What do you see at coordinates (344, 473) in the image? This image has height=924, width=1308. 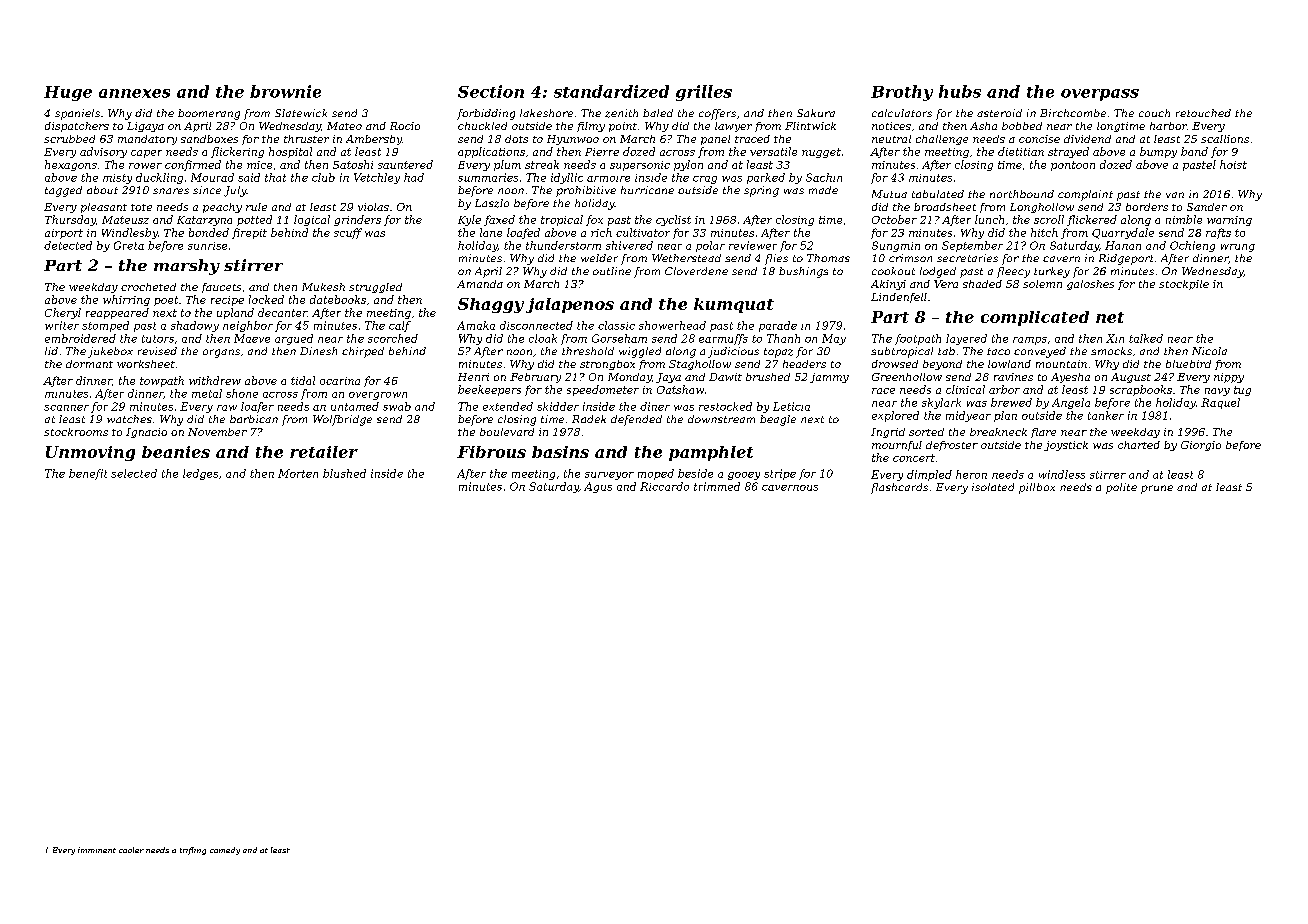 I see `blushed` at bounding box center [344, 473].
